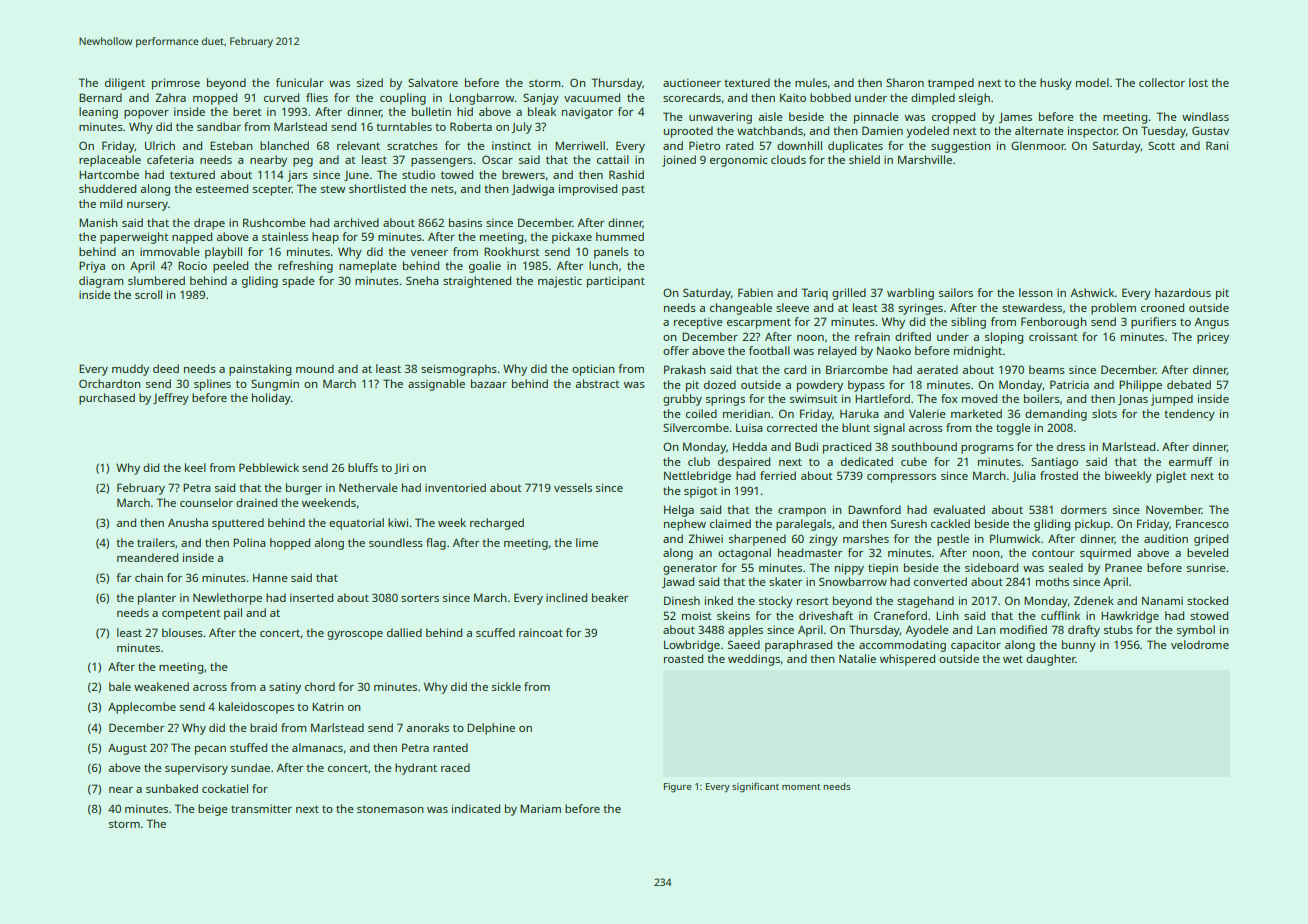 This screenshot has height=924, width=1308. What do you see at coordinates (801, 787) in the screenshot?
I see `moment` at bounding box center [801, 787].
